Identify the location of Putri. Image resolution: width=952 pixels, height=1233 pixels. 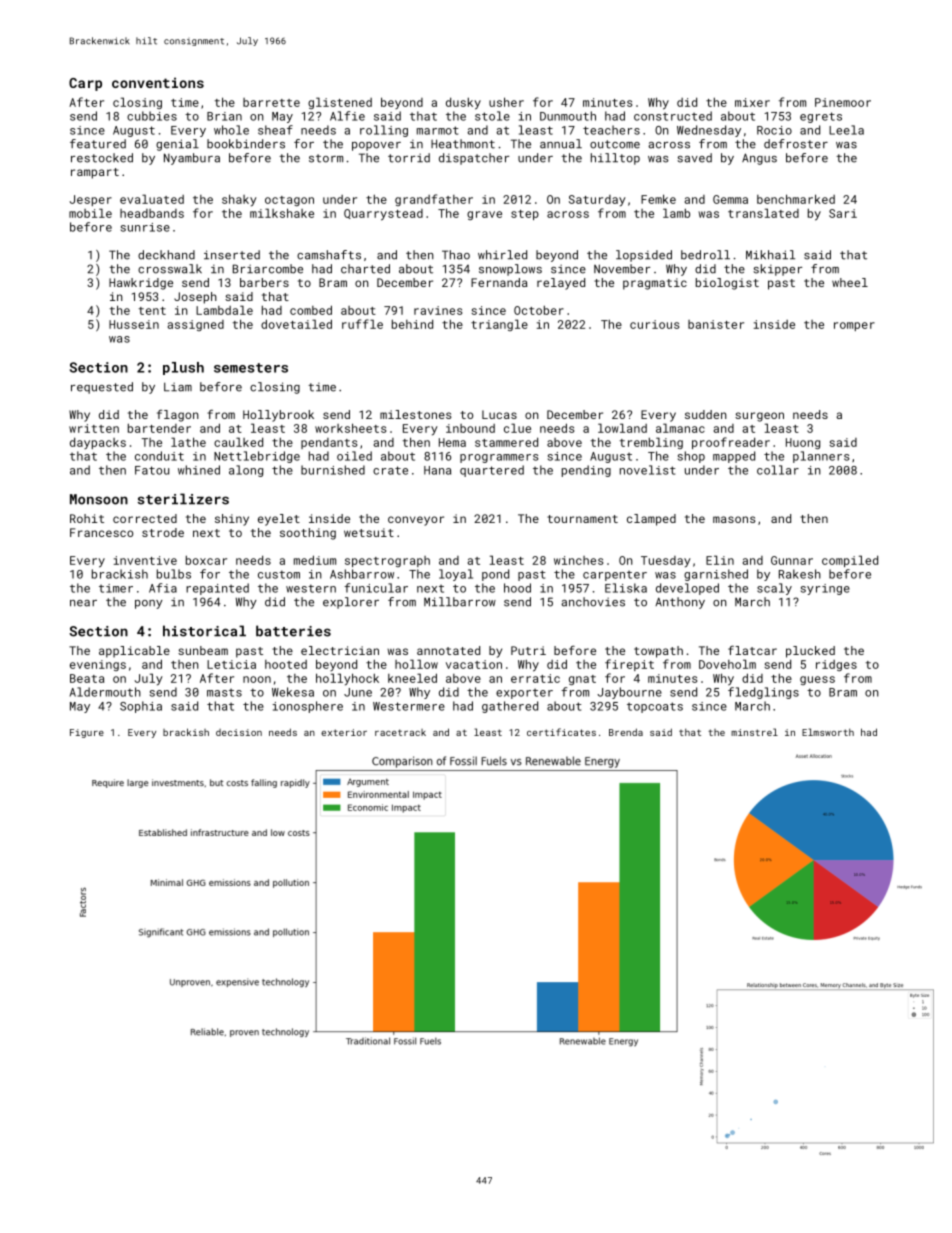
(528, 650).
